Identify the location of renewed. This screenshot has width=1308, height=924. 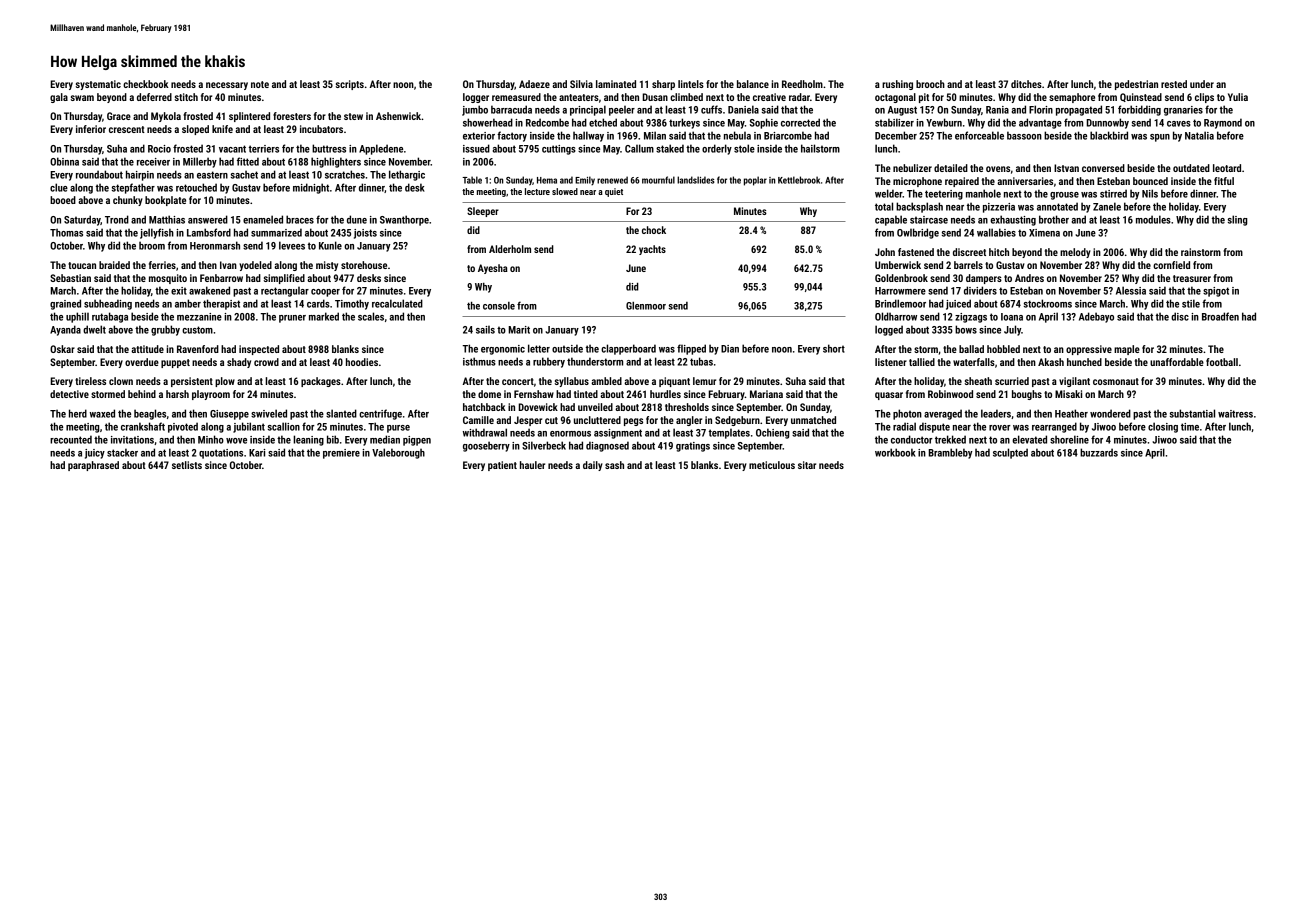
(612, 180).
